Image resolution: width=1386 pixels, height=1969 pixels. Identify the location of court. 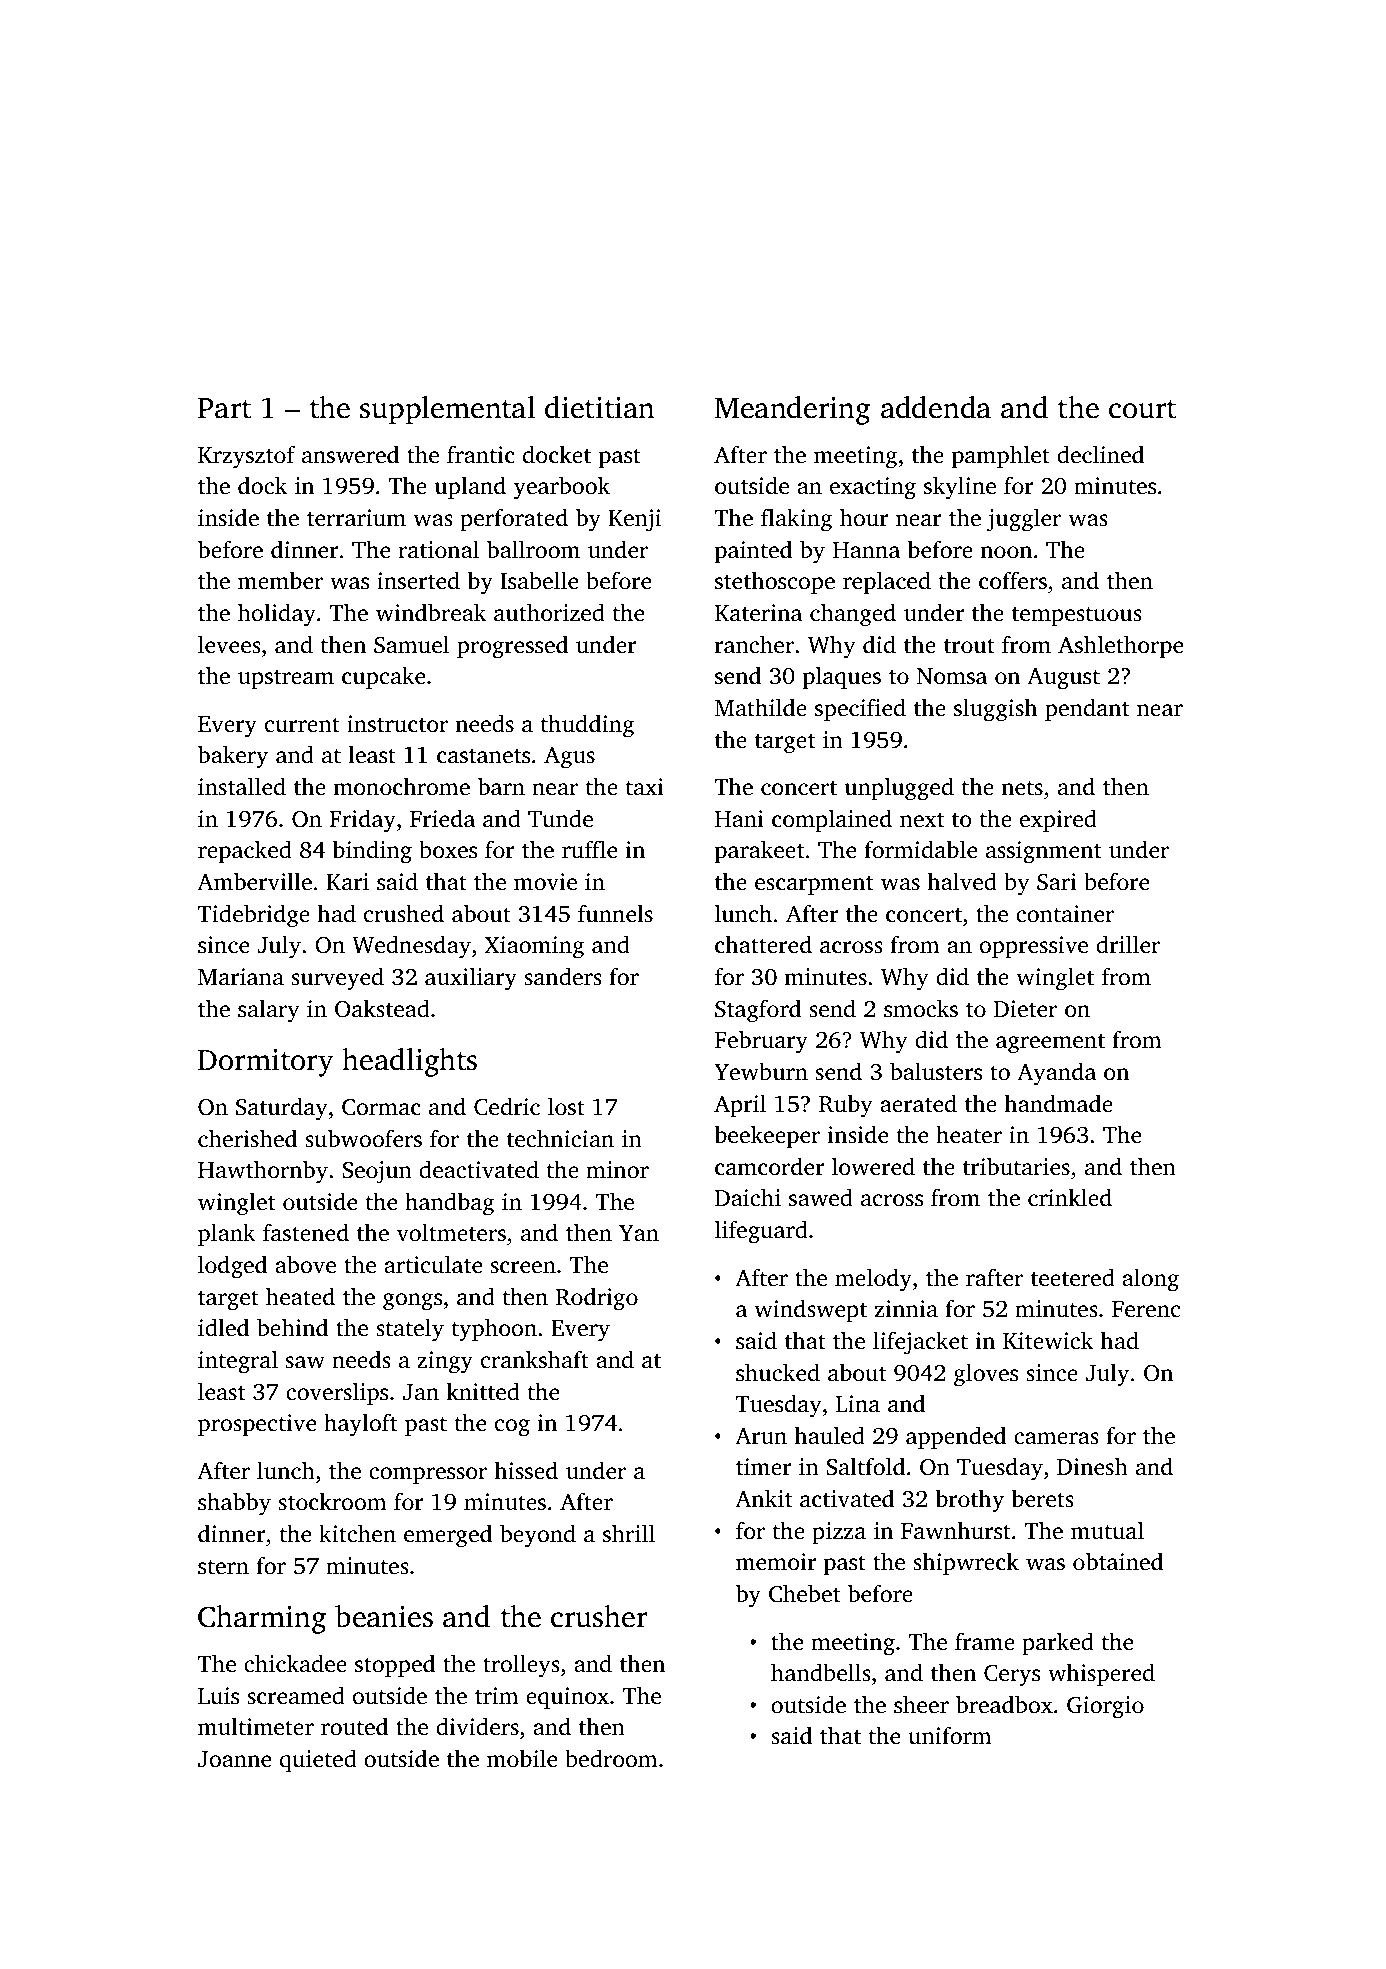
(1142, 409).
